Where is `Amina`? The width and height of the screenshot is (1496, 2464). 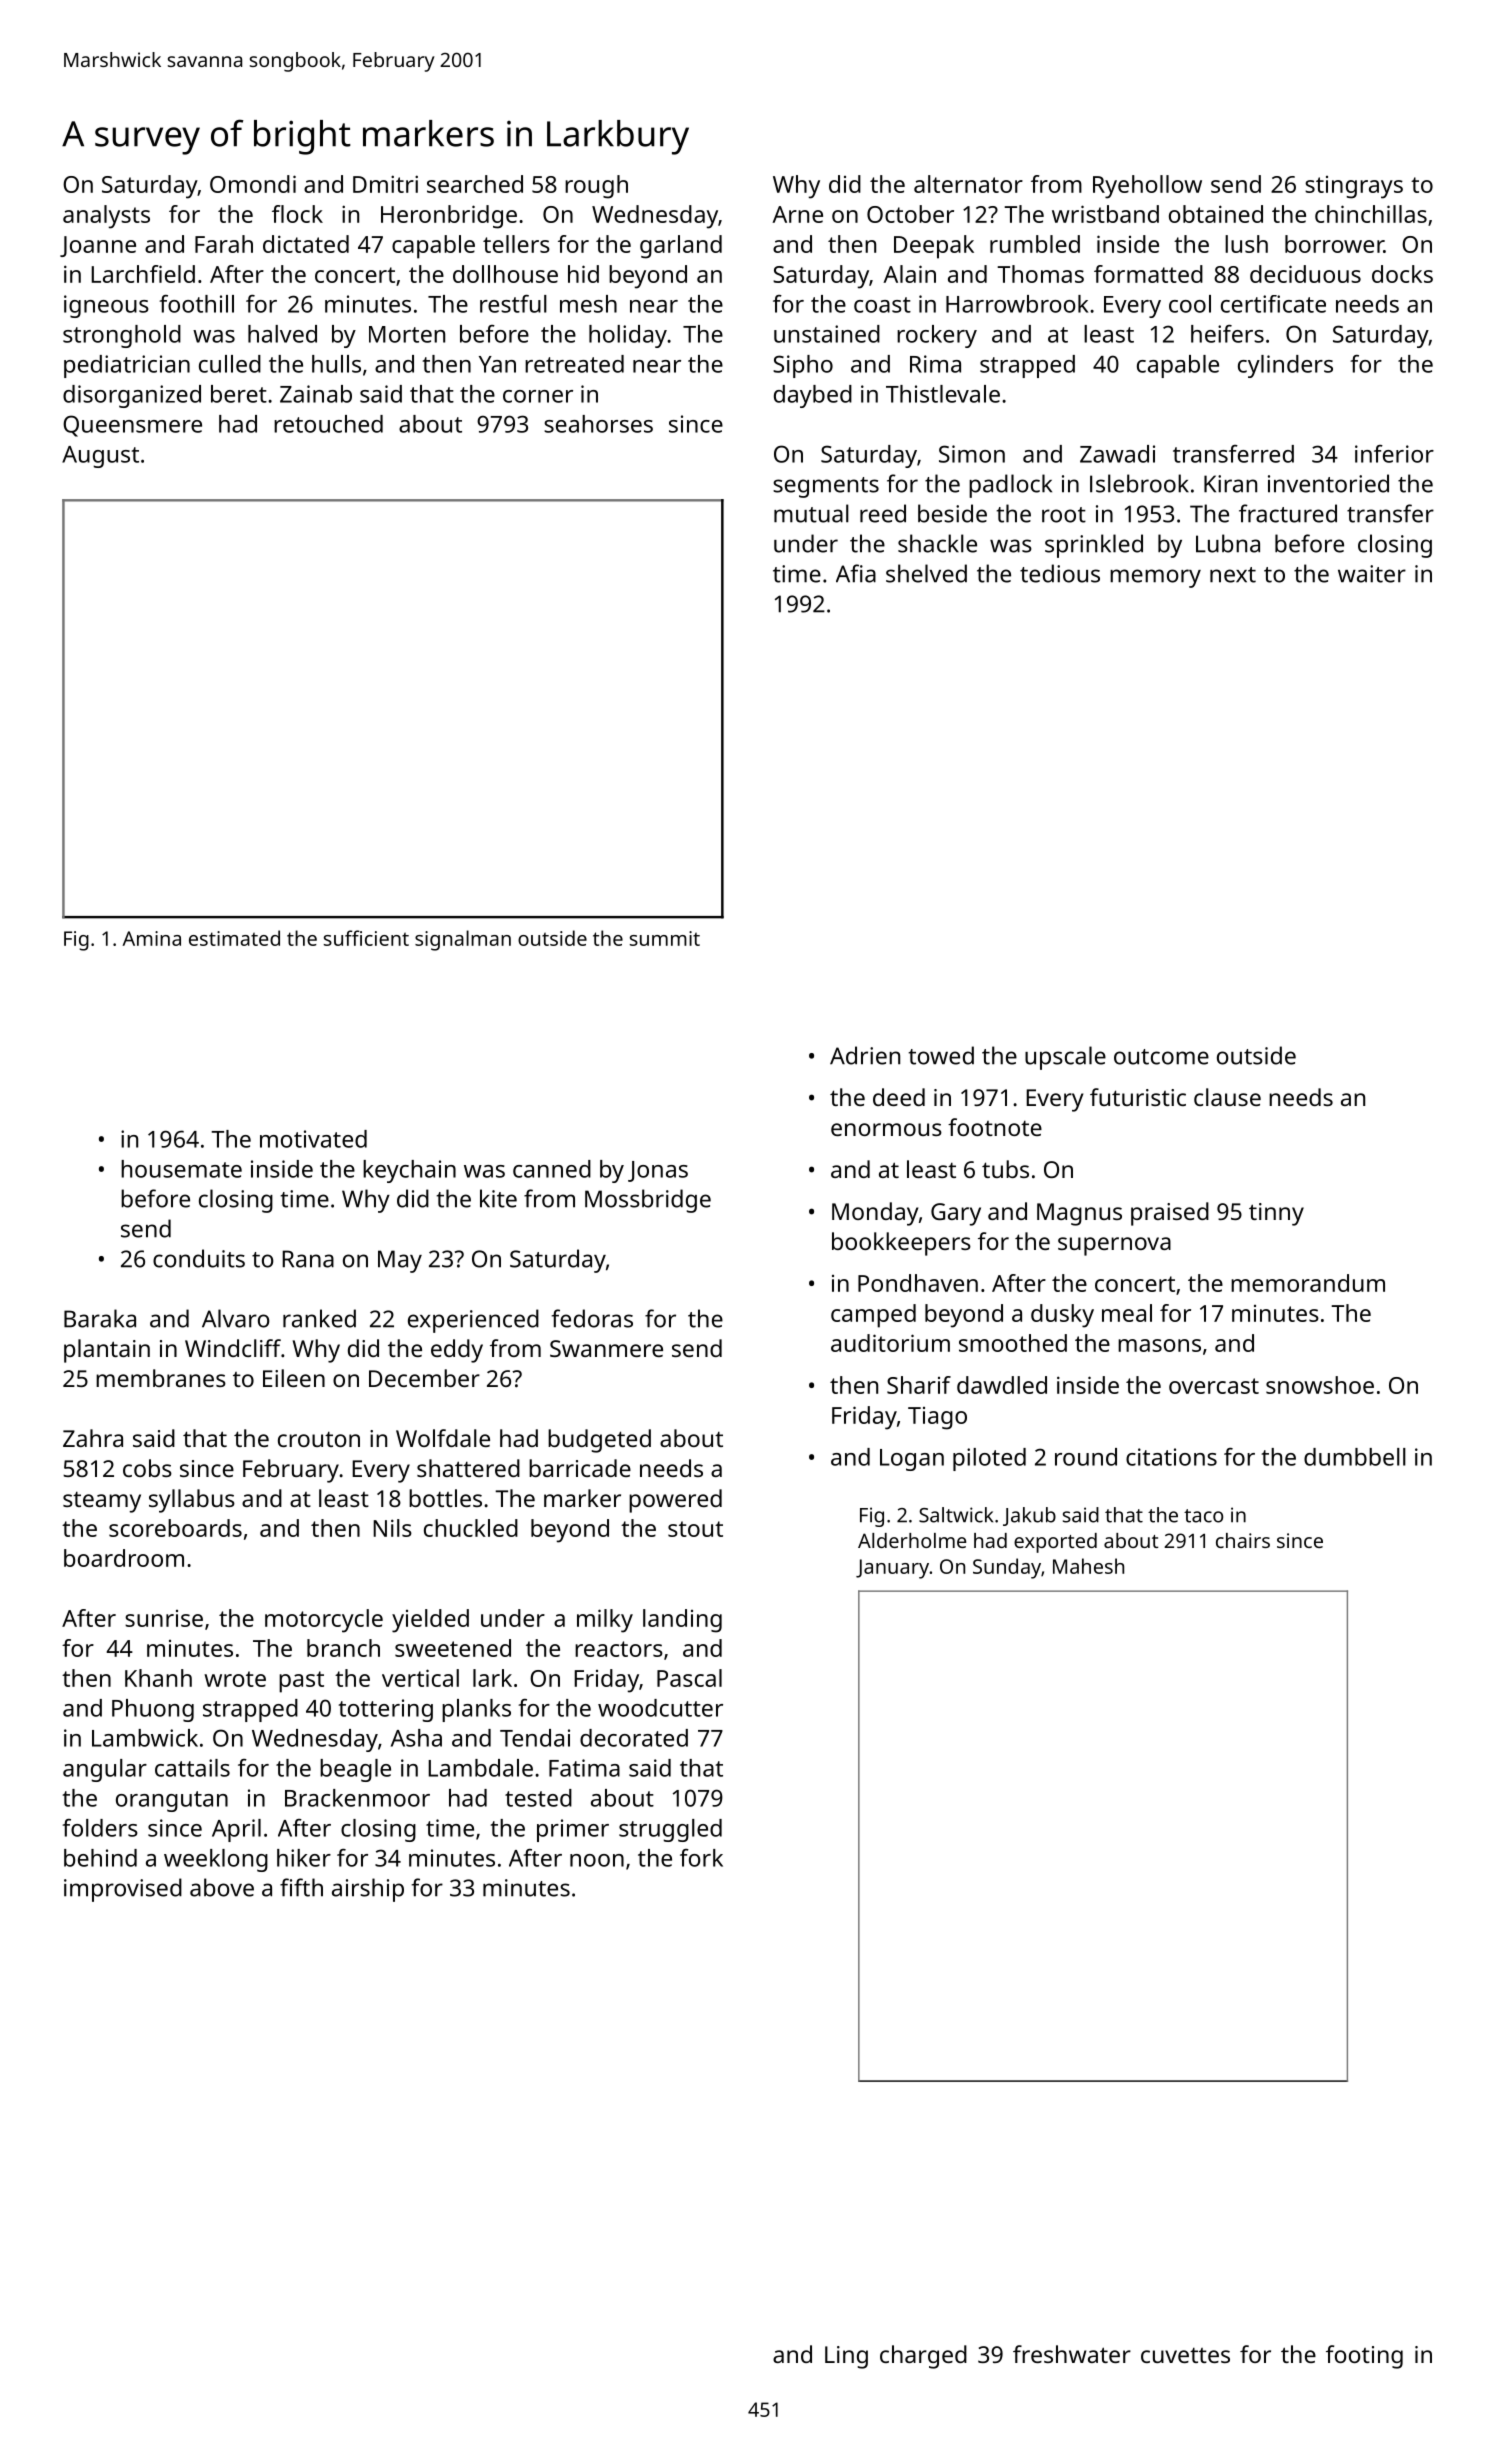
Amina is located at coordinates (151, 938).
